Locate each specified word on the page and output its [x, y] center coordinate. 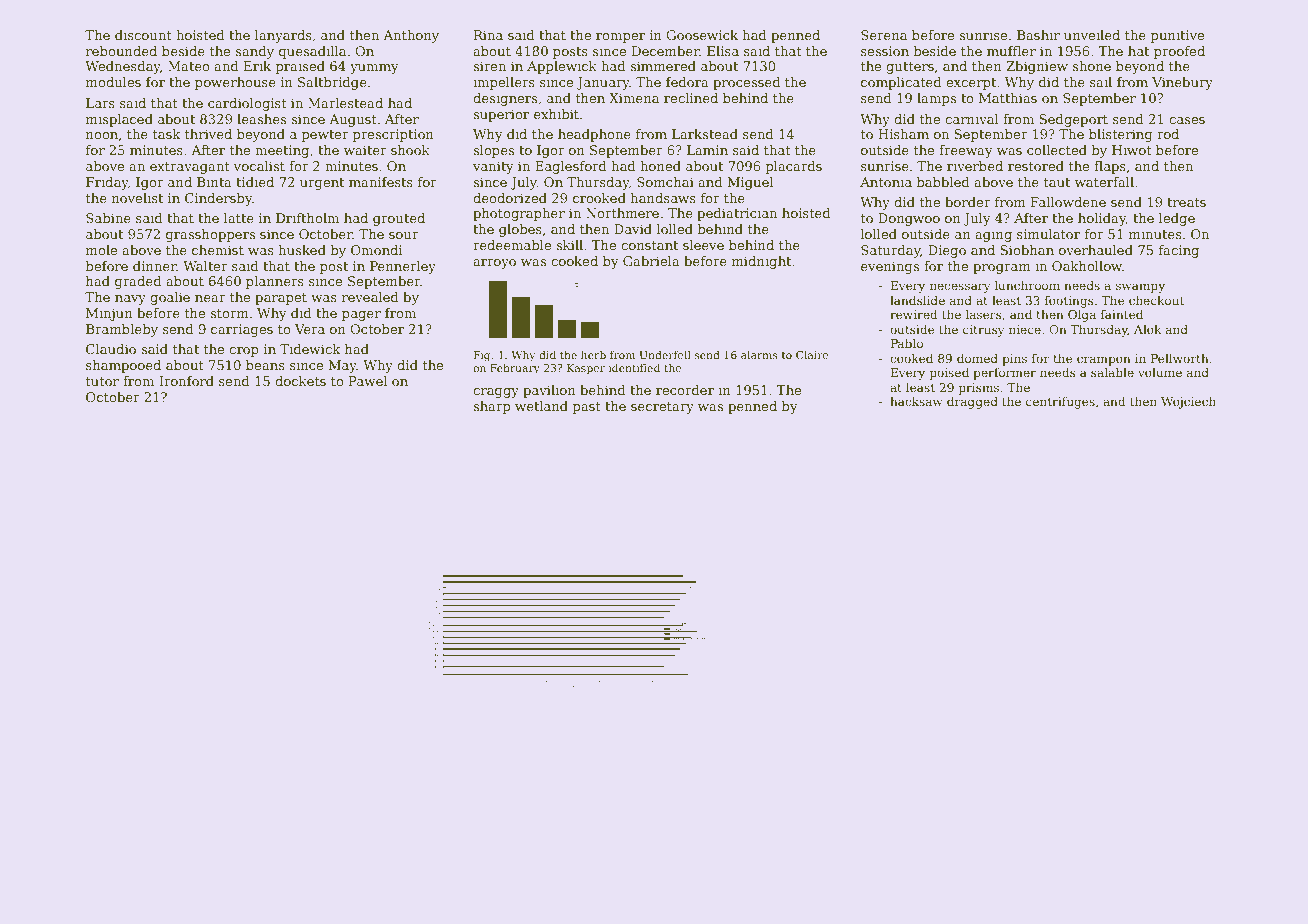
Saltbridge [332, 83]
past [587, 408]
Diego [947, 251]
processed [747, 83]
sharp [491, 407]
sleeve [703, 245]
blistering [1121, 135]
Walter [205, 266]
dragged [972, 402]
